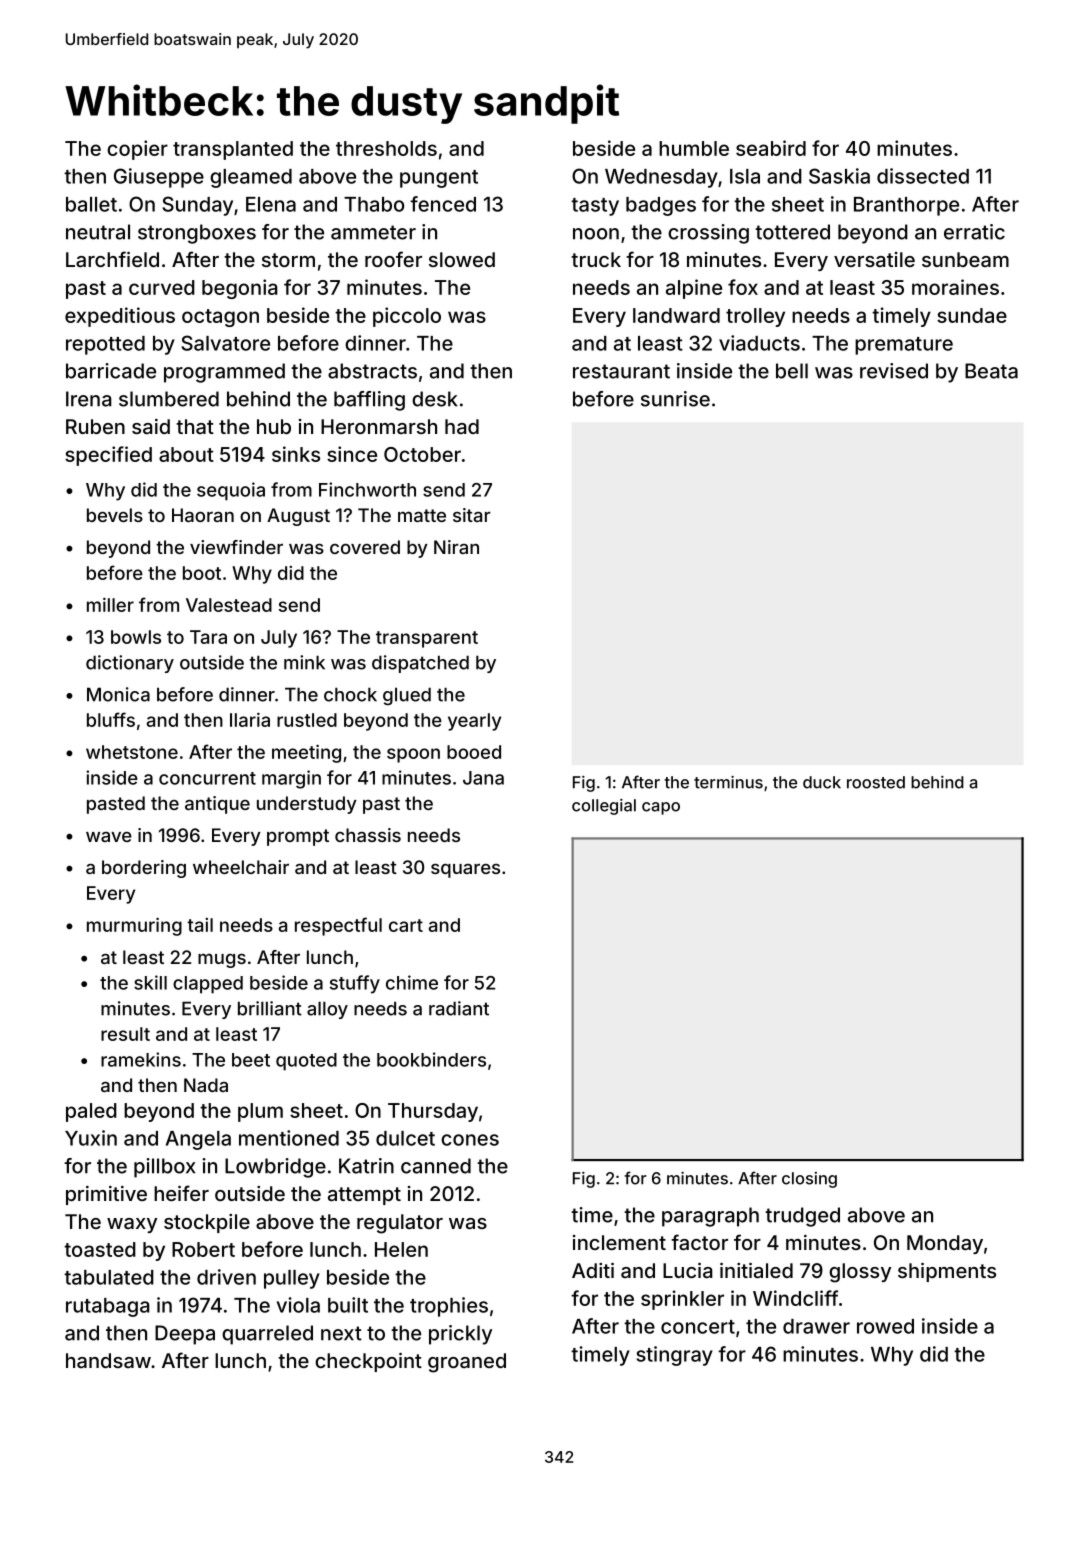 The width and height of the screenshot is (1088, 1545). What do you see at coordinates (436, 1166) in the screenshot?
I see `canned` at bounding box center [436, 1166].
